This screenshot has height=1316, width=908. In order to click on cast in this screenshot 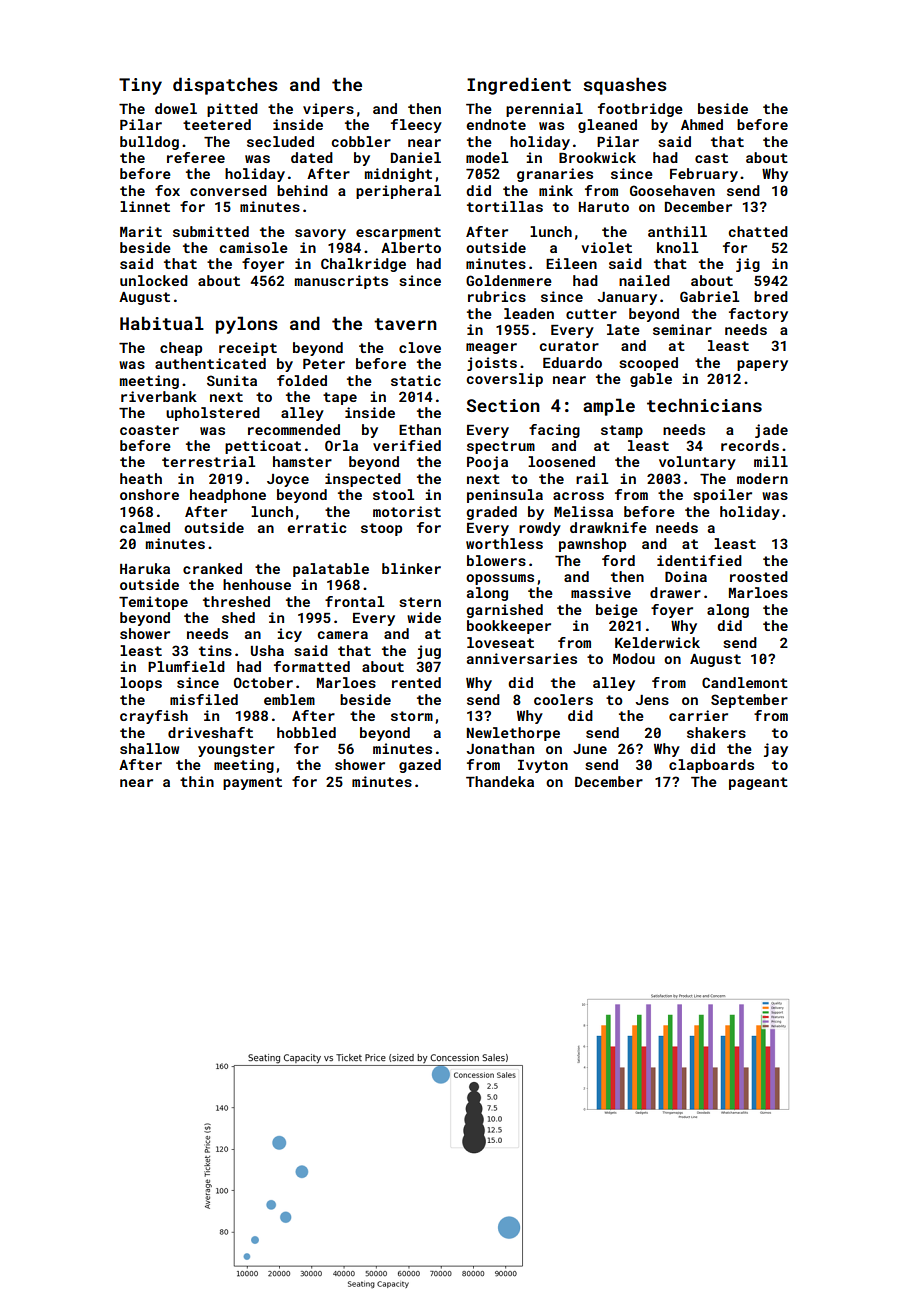, I will do `click(711, 158)`.
